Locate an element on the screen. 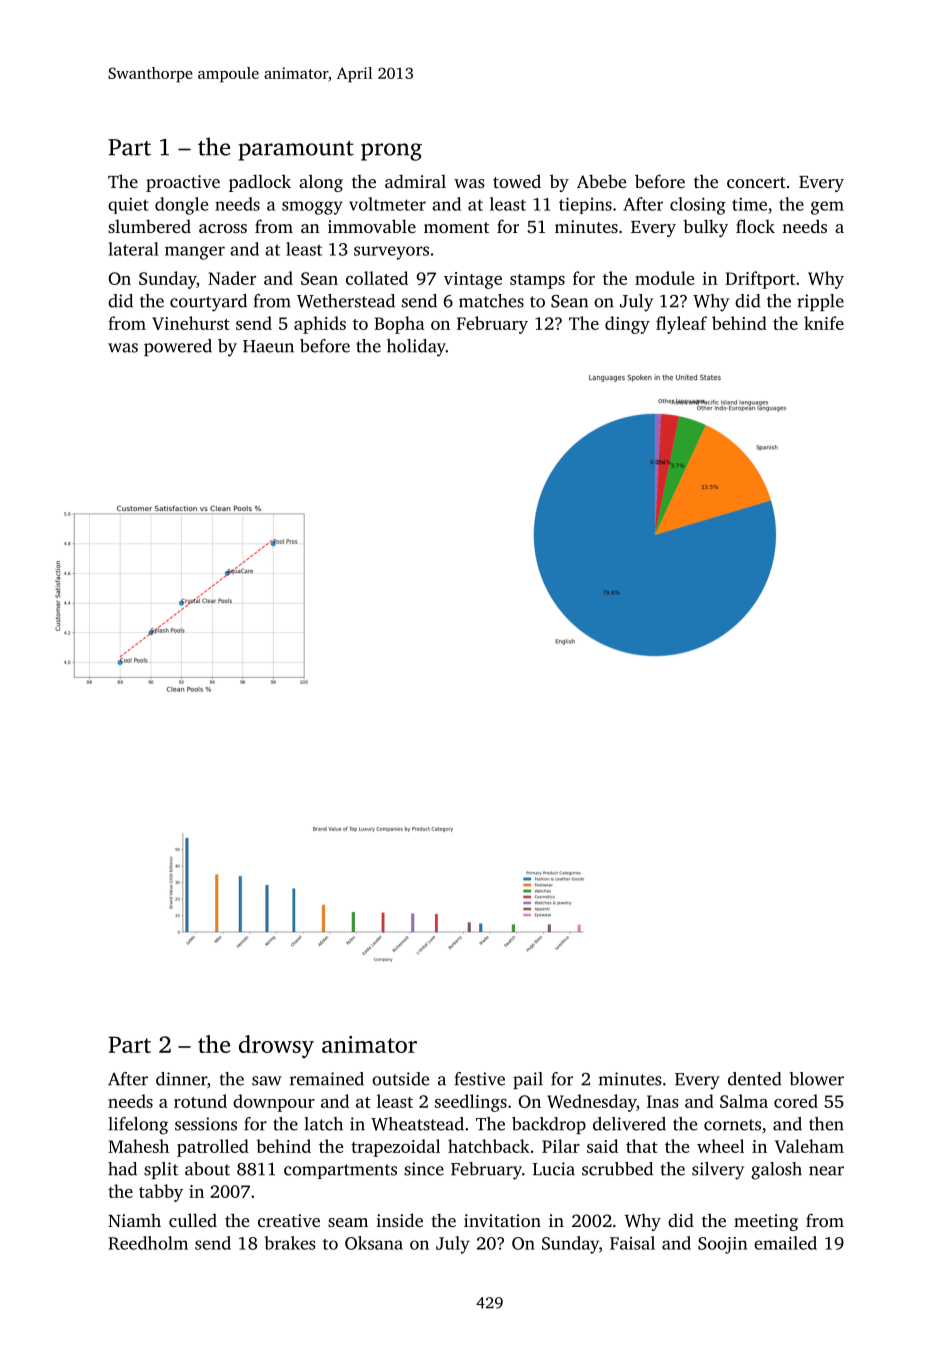 The width and height of the screenshot is (952, 1353). gem is located at coordinates (827, 208).
